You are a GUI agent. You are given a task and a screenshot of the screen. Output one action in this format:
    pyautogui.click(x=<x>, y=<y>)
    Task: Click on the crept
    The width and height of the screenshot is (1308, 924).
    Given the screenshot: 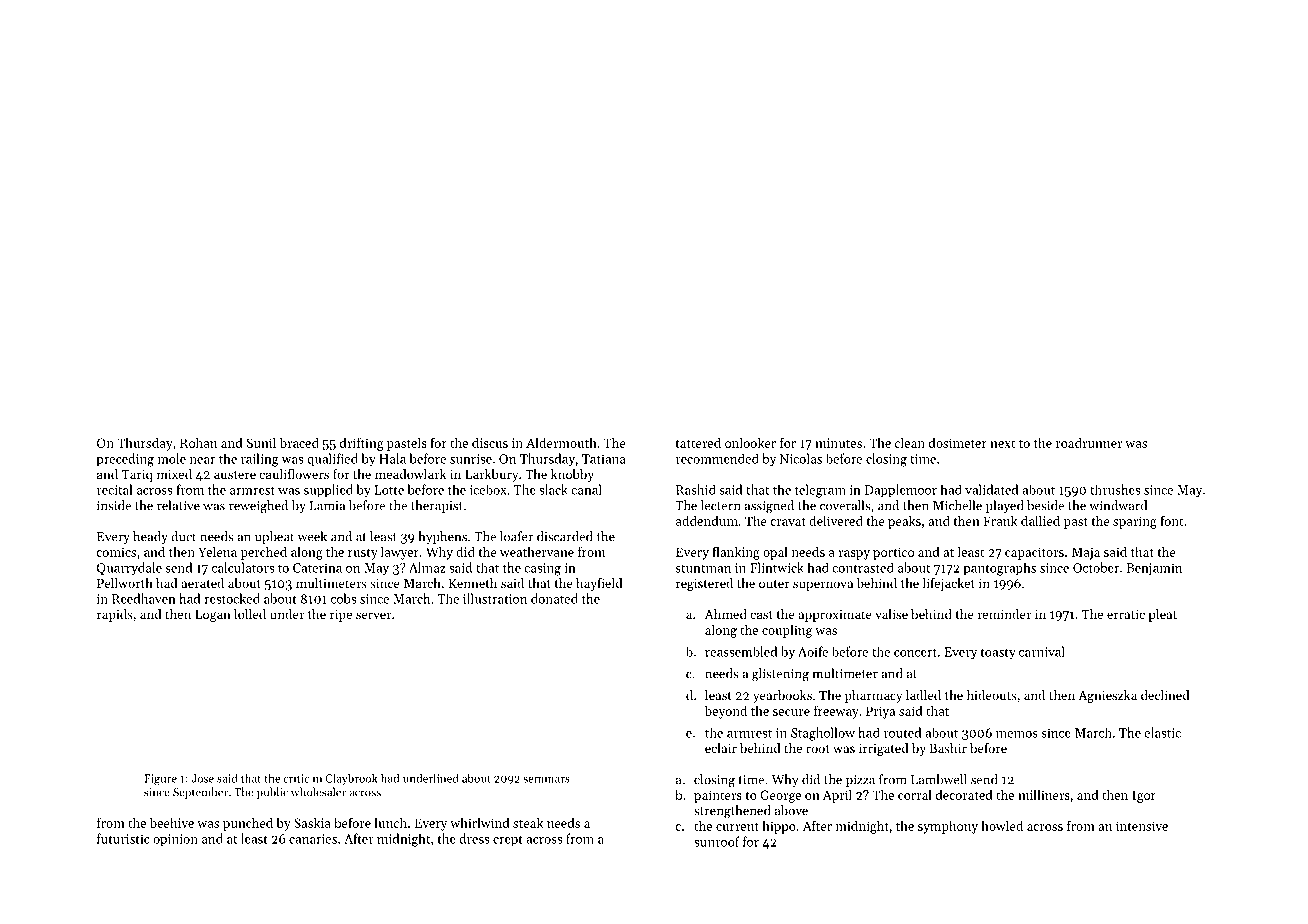 What is the action you would take?
    pyautogui.click(x=508, y=841)
